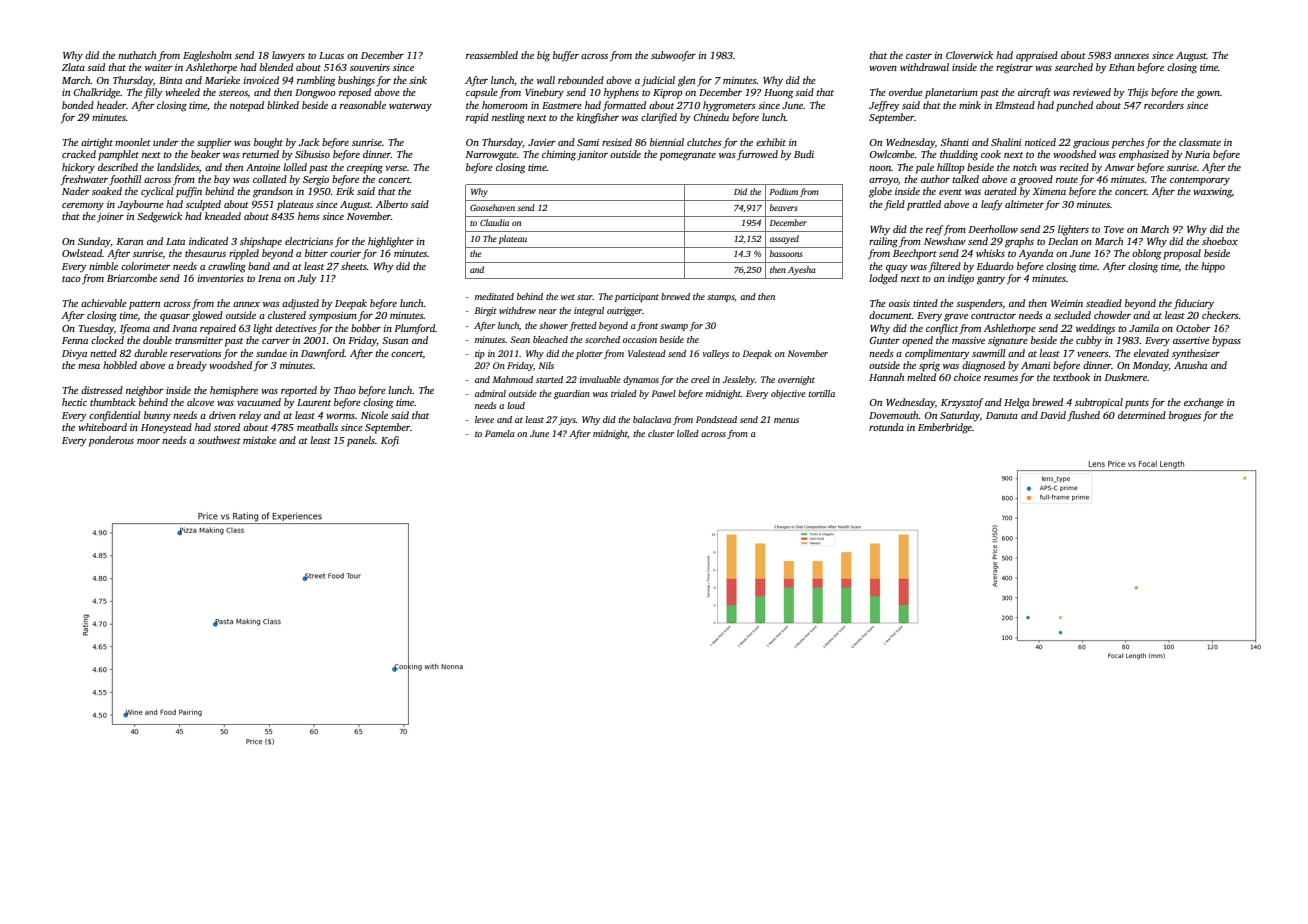 The height and width of the document is (924, 1308). Describe the element at coordinates (1190, 365) in the document. I see `Anusha` at that location.
